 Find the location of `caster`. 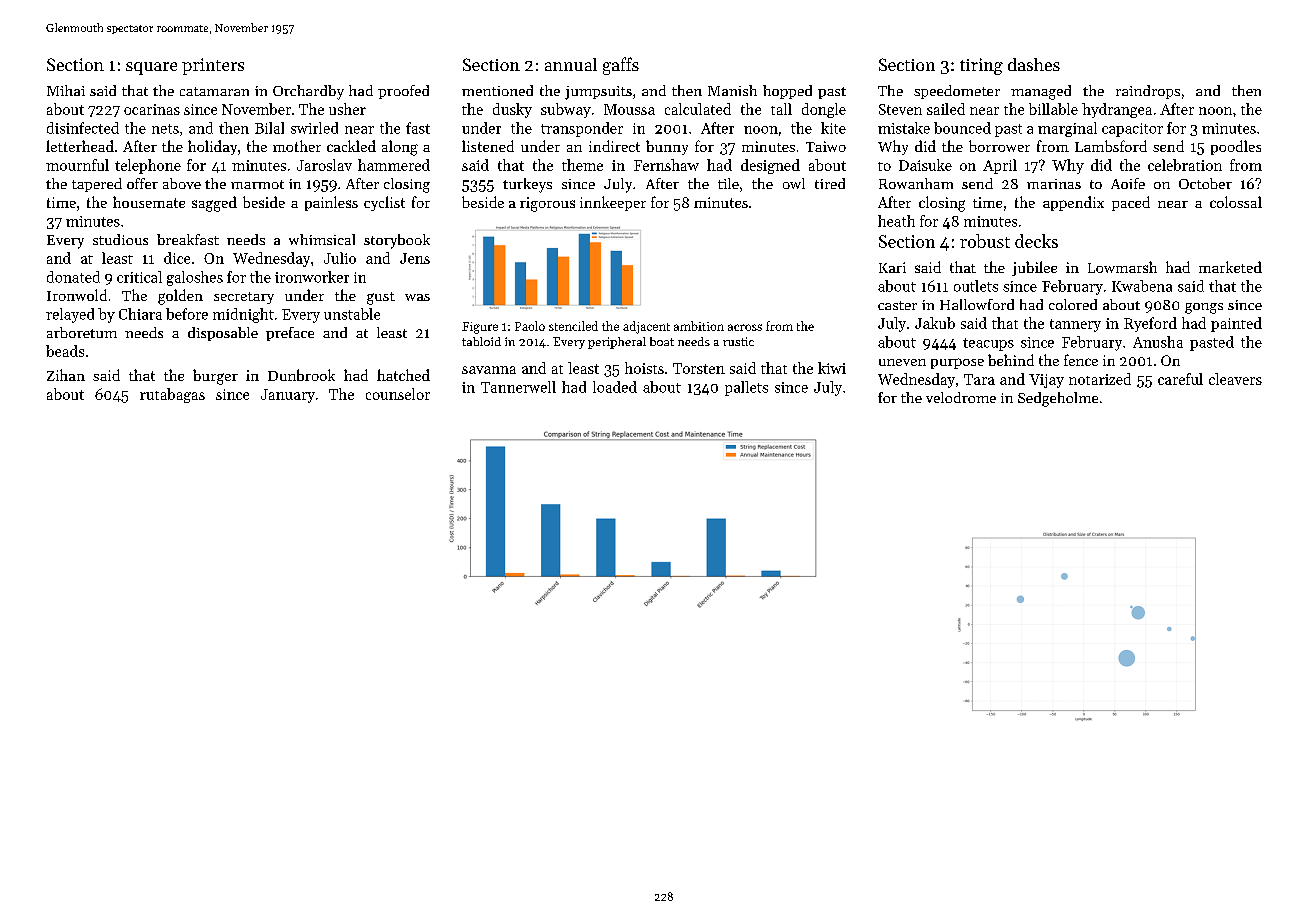

caster is located at coordinates (897, 305).
